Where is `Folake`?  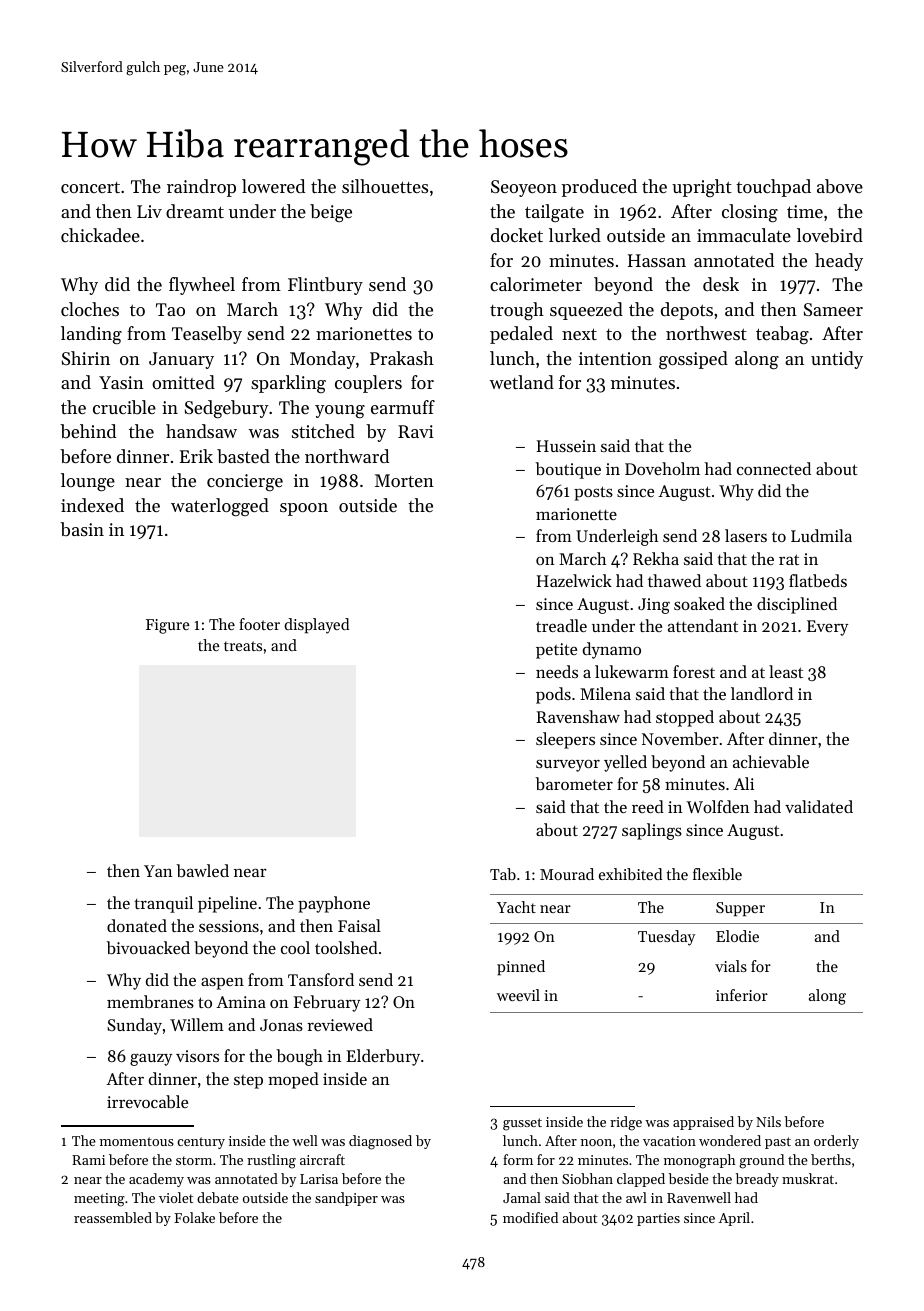
Folake is located at coordinates (194, 1217).
